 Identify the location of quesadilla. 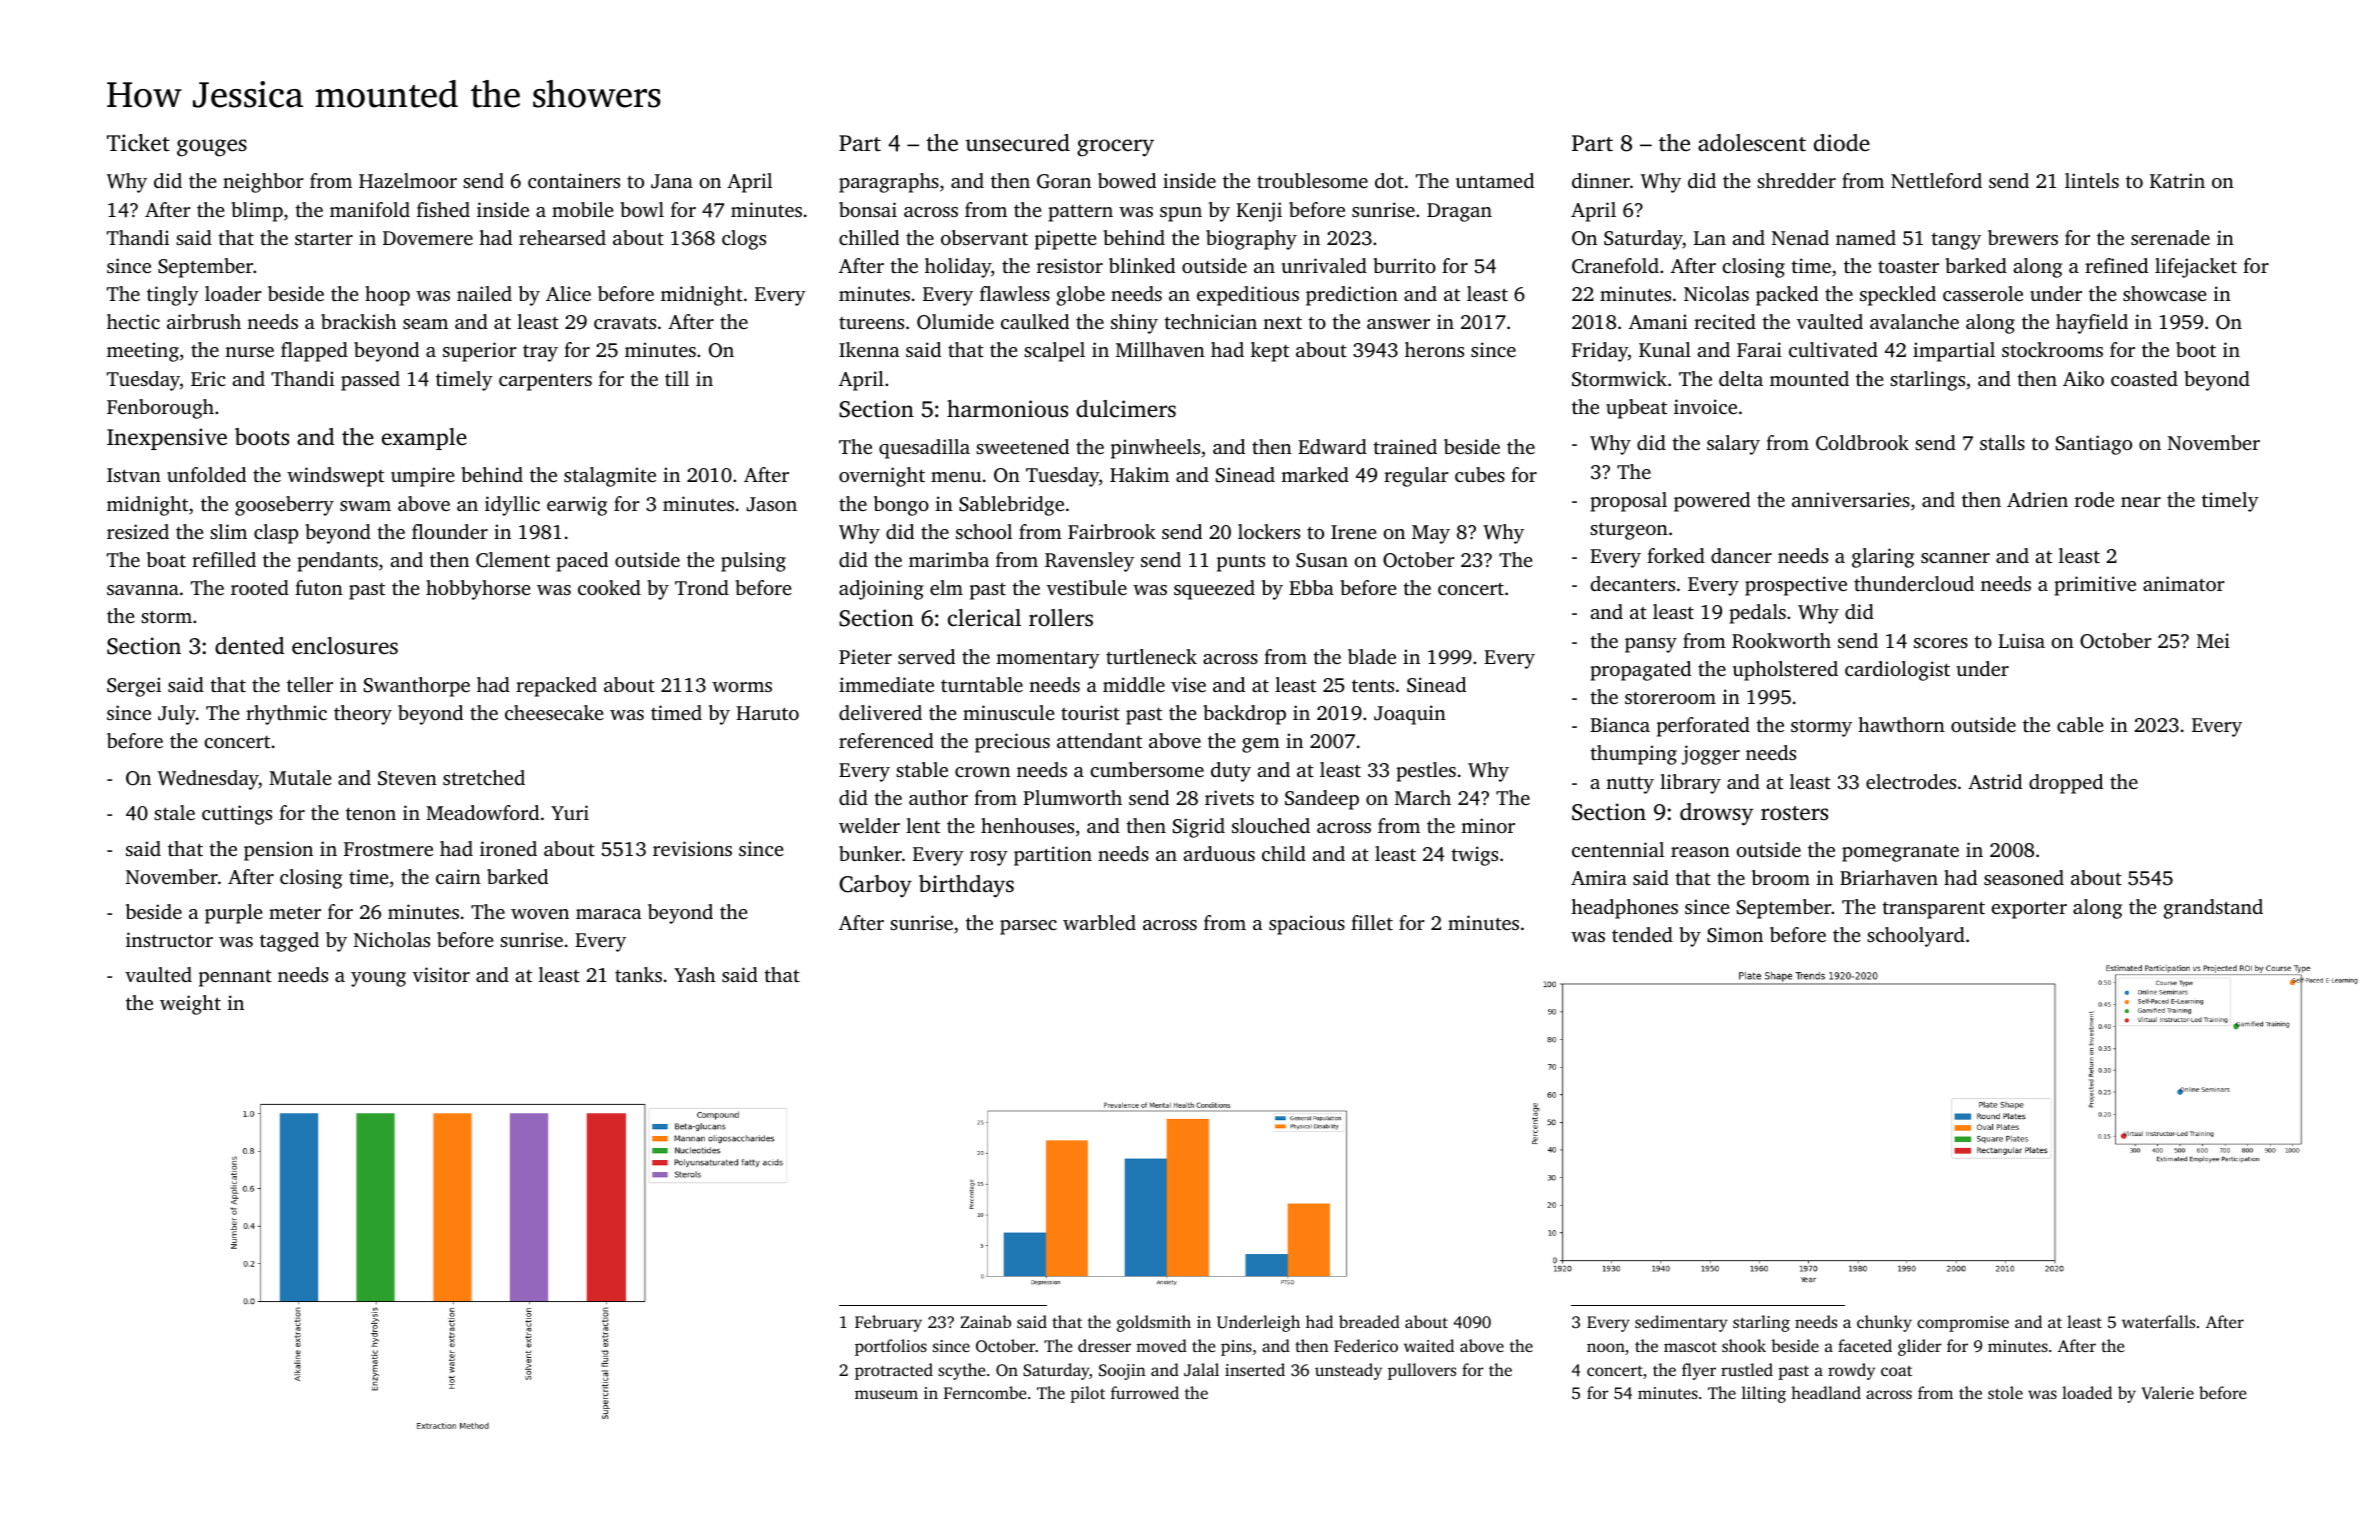
(924, 449).
